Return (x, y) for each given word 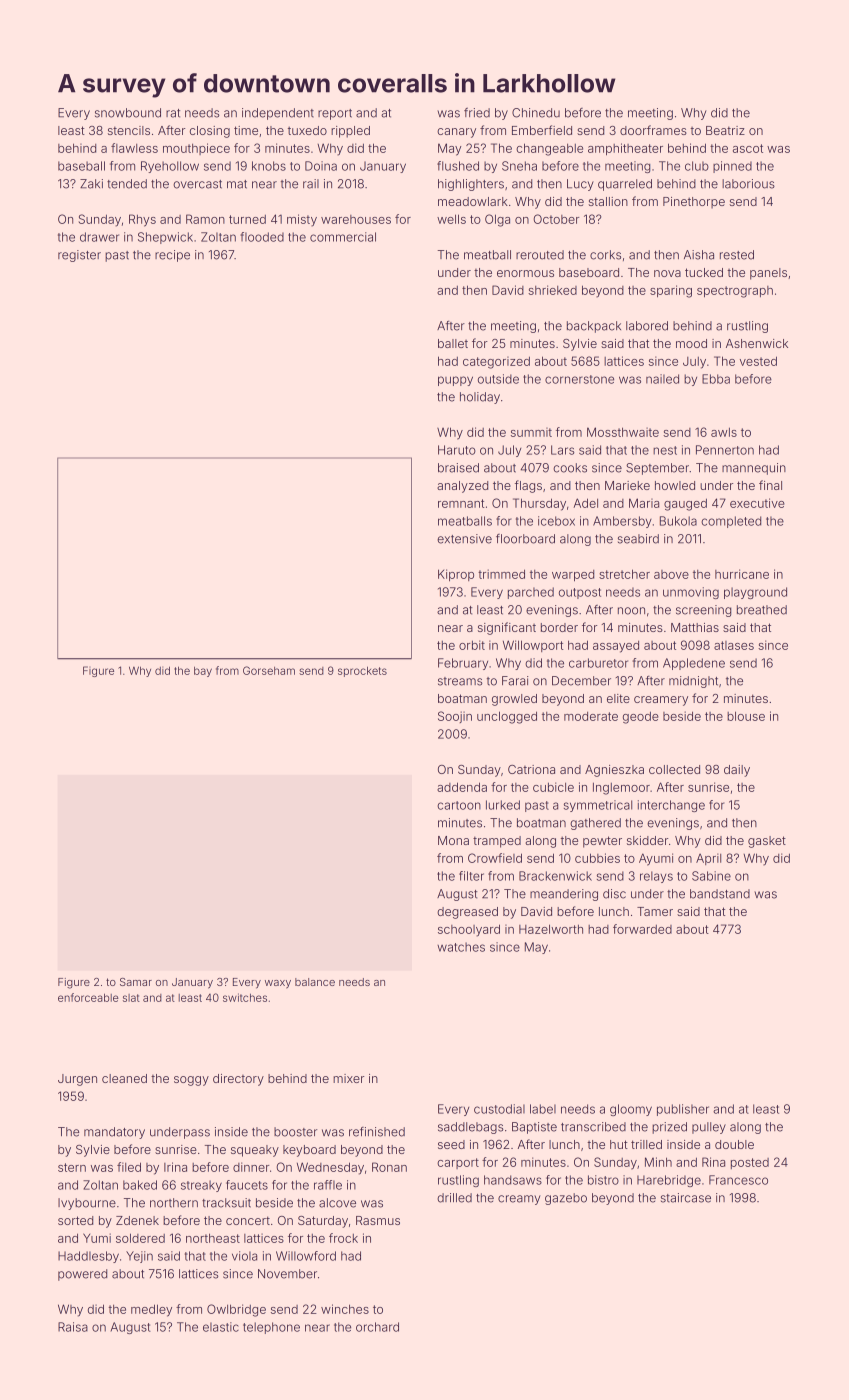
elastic (221, 1327)
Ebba (716, 379)
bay (203, 671)
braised (458, 468)
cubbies (597, 858)
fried (477, 113)
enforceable (88, 997)
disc (614, 894)
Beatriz (725, 130)
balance (315, 982)
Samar (136, 982)
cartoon (459, 805)
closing (210, 132)
